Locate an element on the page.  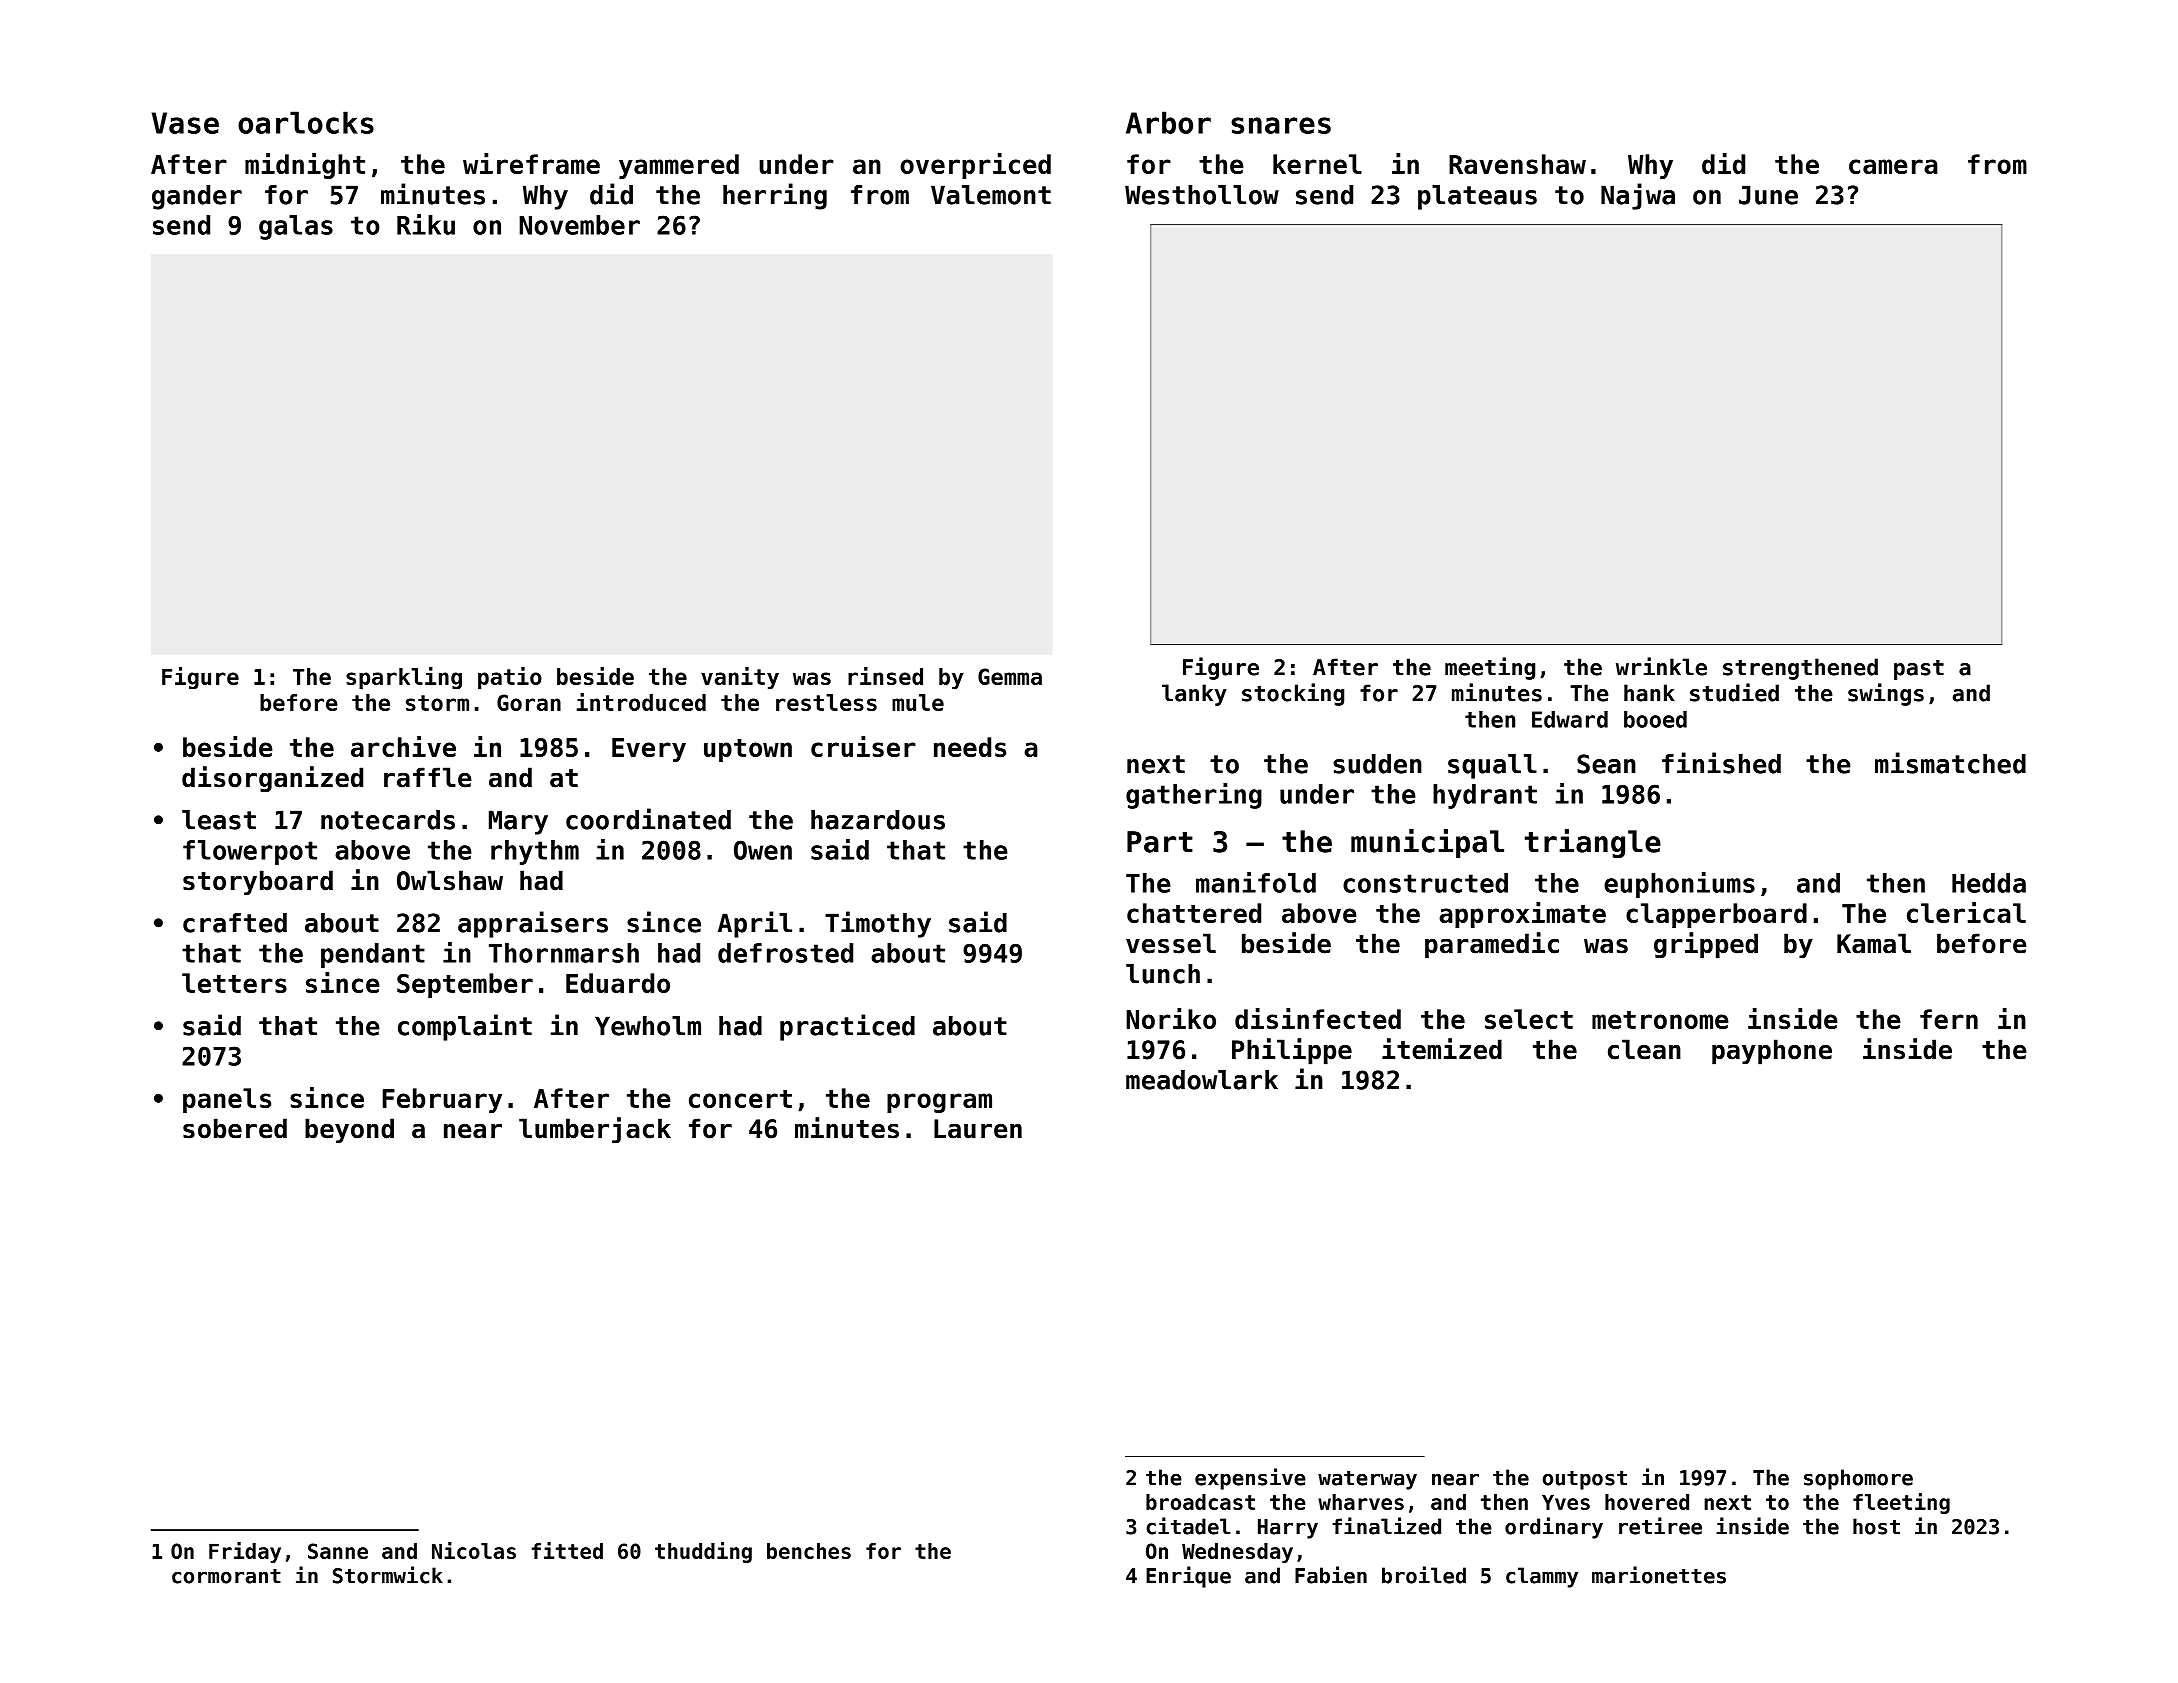
outpost is located at coordinates (1585, 1480).
